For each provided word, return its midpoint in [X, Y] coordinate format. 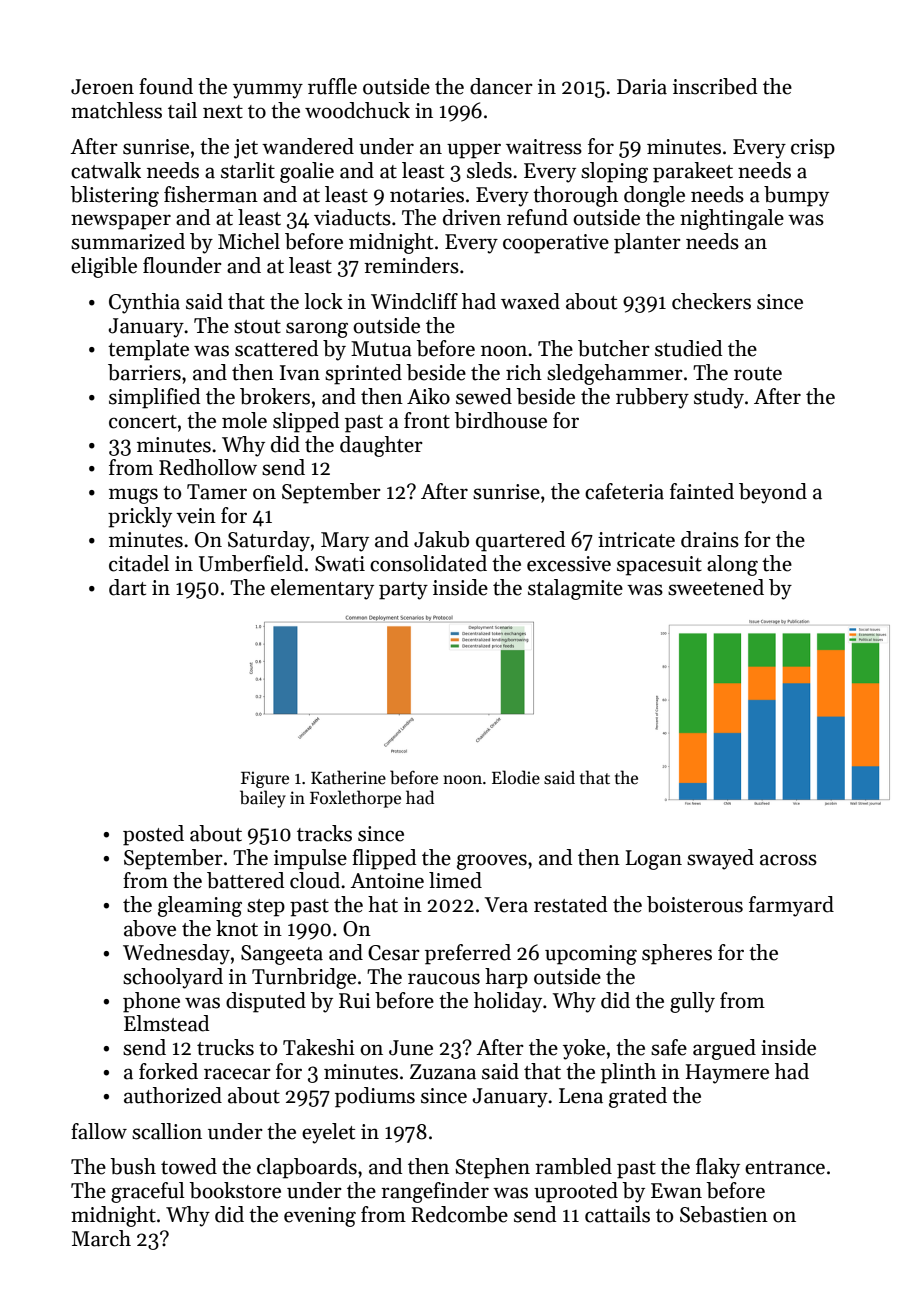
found [166, 86]
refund [537, 217]
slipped [306, 422]
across [788, 860]
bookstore [235, 1190]
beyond [773, 493]
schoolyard [173, 978]
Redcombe [459, 1214]
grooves [492, 862]
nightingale [732, 219]
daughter [381, 446]
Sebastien [724, 1214]
